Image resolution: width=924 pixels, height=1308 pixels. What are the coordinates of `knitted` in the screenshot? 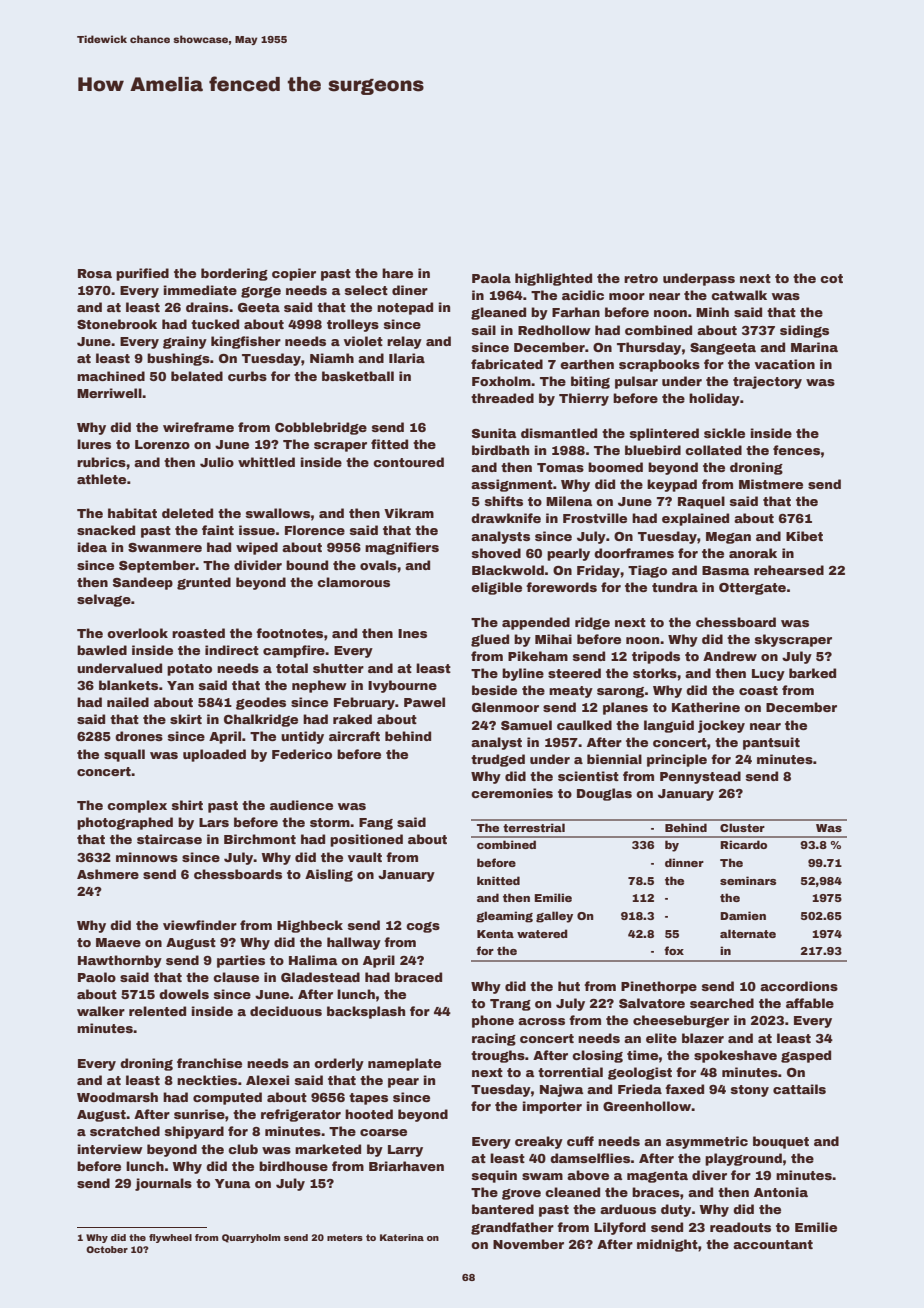 It's located at (498, 880).
